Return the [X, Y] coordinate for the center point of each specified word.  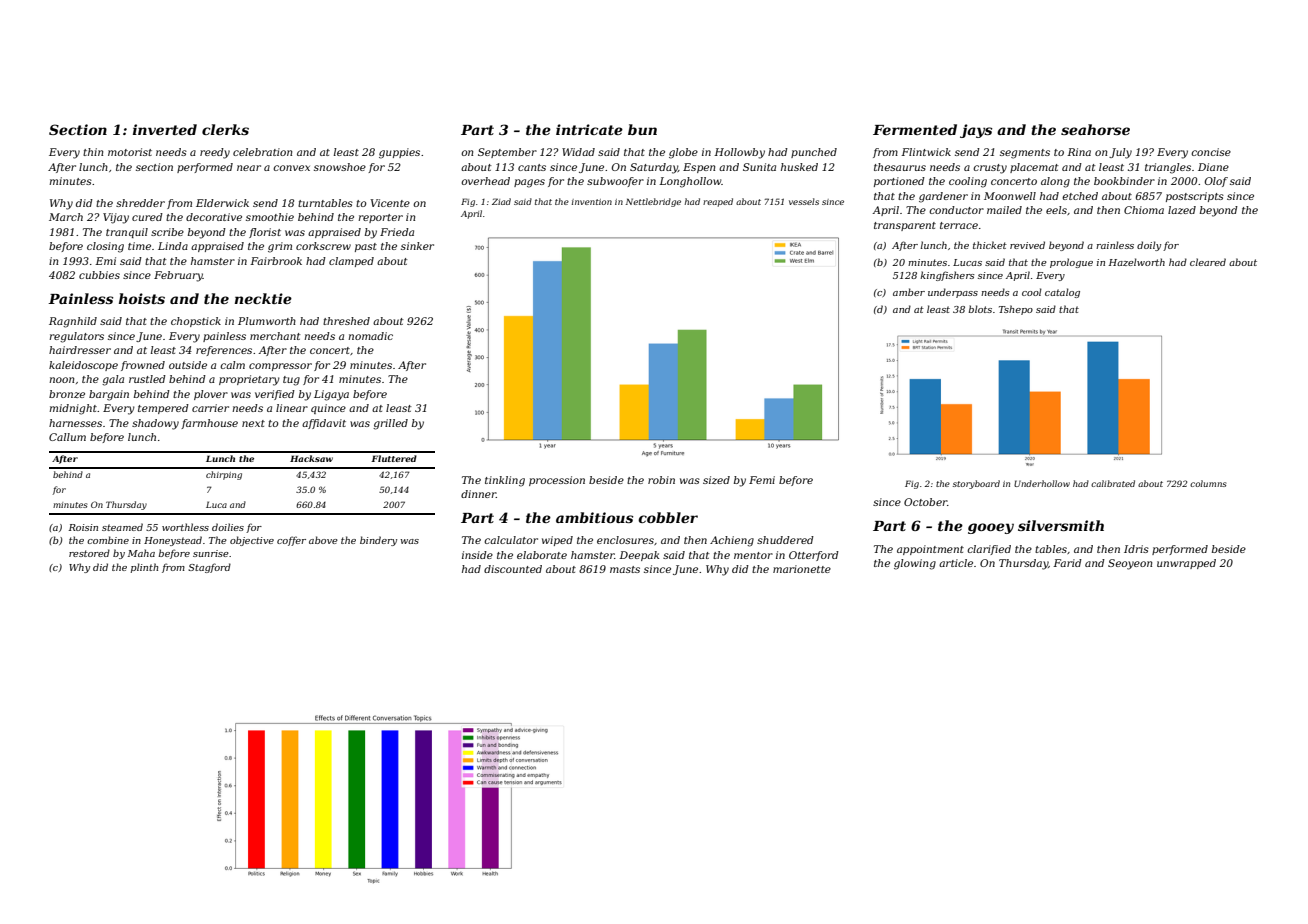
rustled [147, 379]
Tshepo [1016, 310]
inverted [165, 129]
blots [980, 309]
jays [976, 131]
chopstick [196, 322]
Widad [578, 152]
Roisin [83, 527]
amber [909, 292]
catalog [1062, 293]
